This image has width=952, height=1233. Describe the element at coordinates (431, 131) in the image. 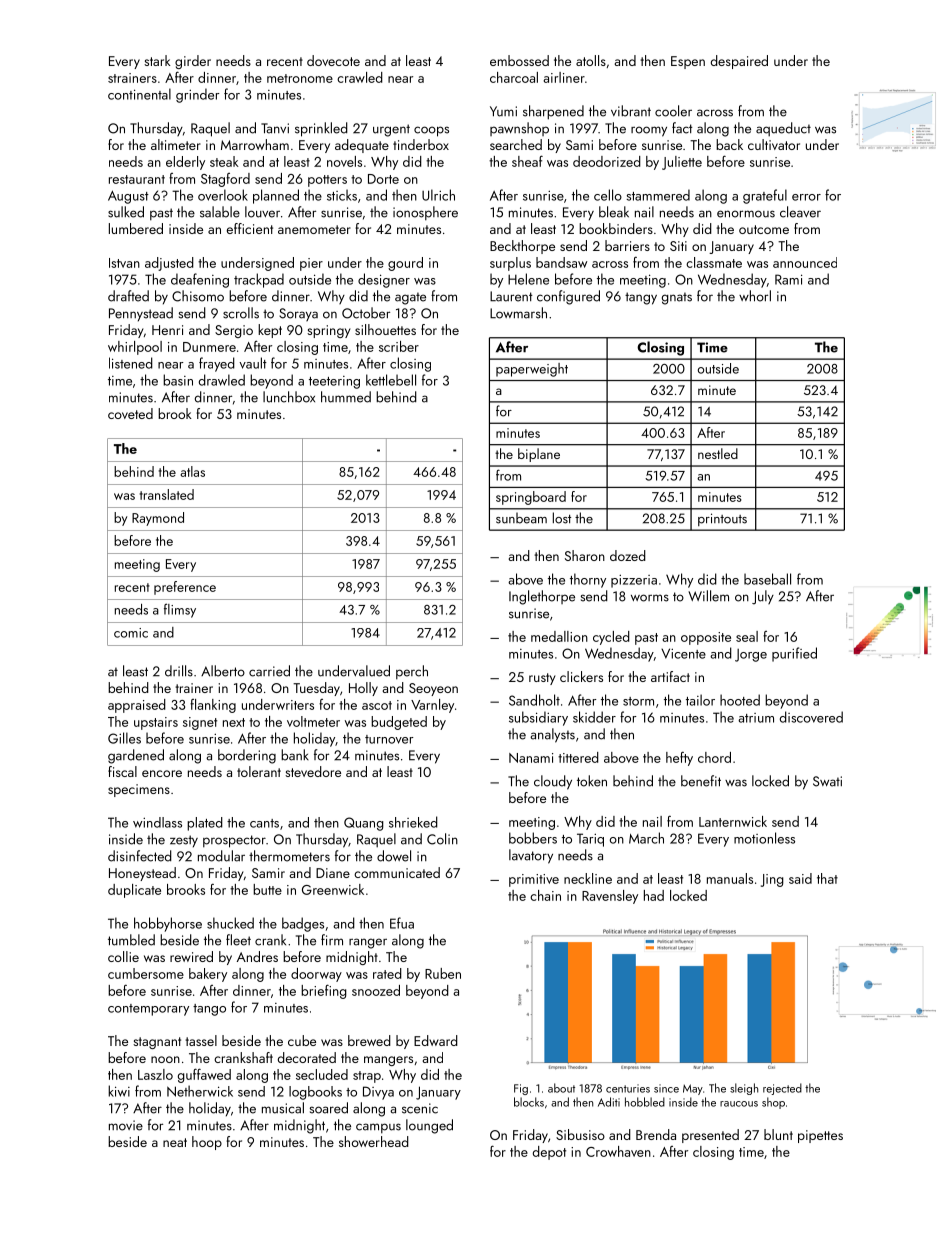

I see `coops` at that location.
